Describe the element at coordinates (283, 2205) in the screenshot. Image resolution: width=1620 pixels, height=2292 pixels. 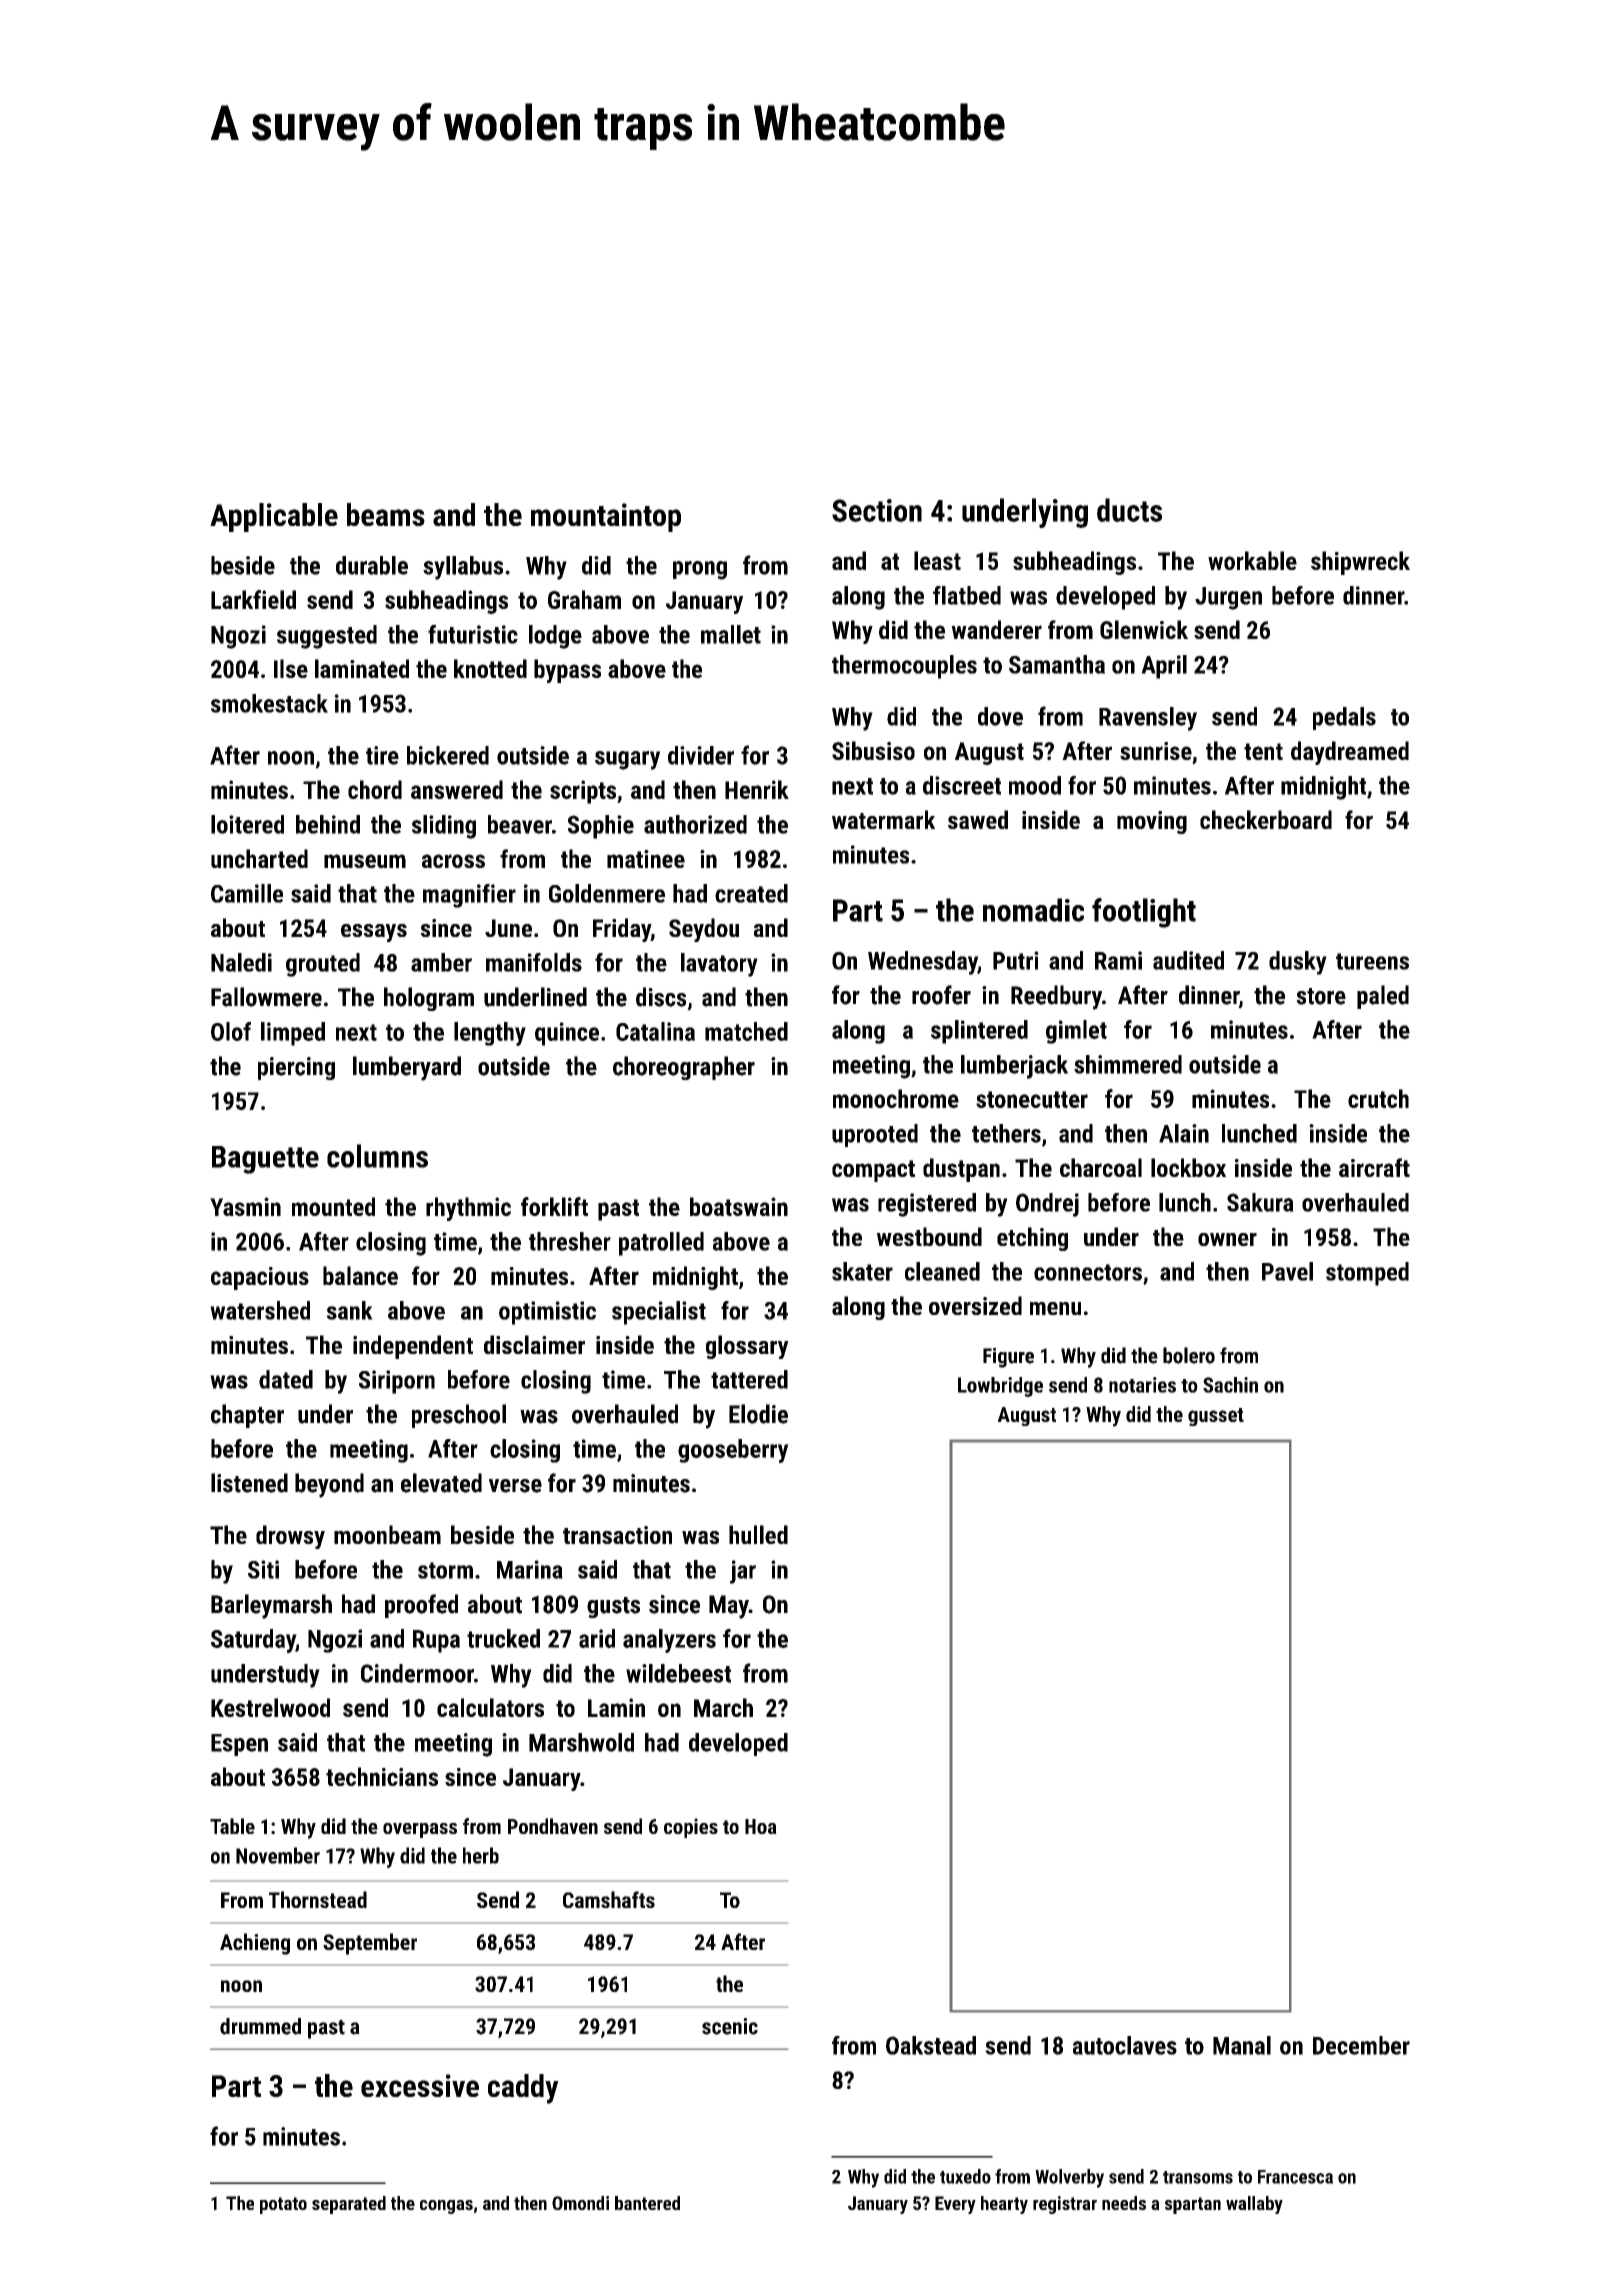
I see `potato` at that location.
